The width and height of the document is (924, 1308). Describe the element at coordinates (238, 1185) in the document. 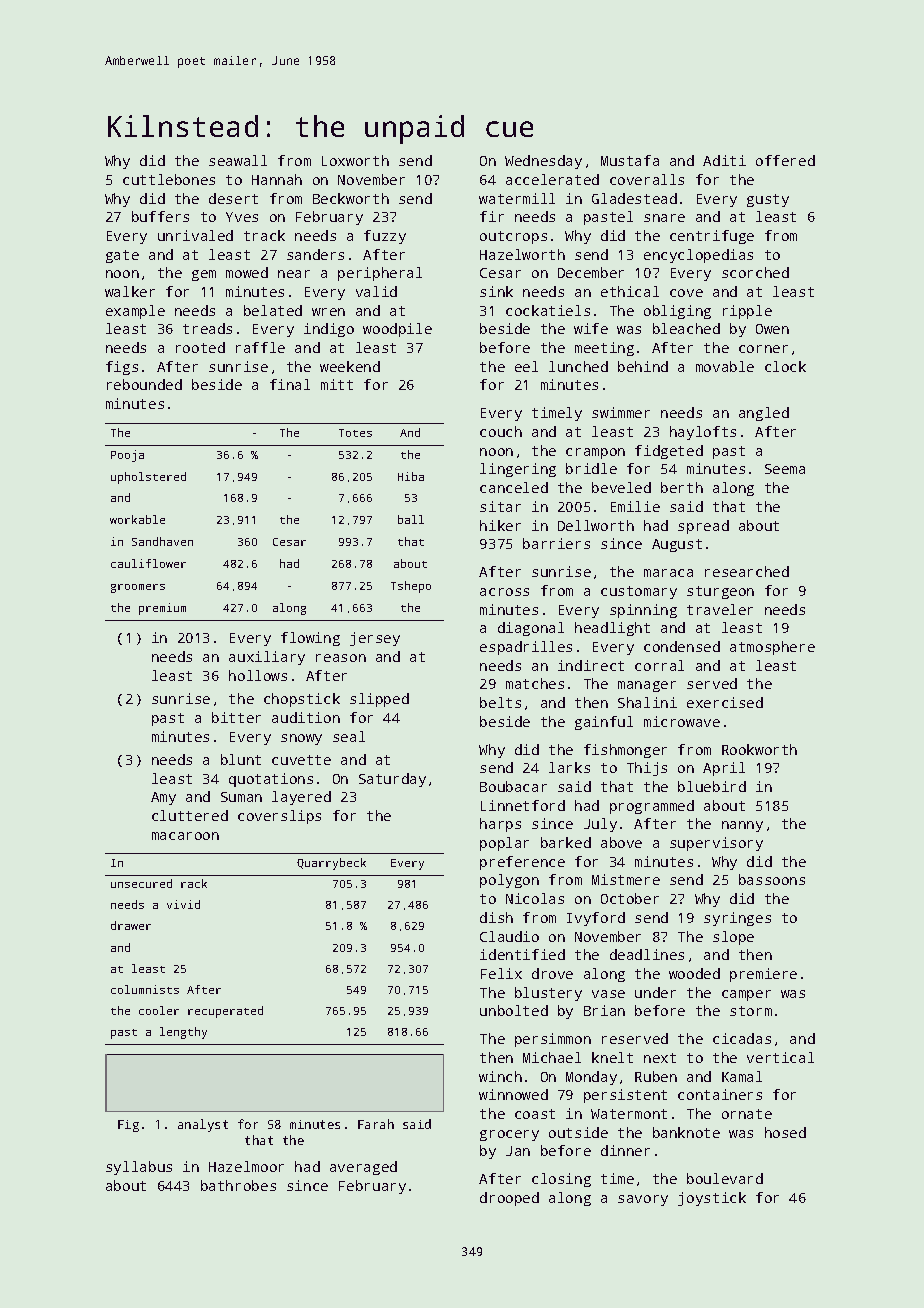

I see `bathrobes` at that location.
